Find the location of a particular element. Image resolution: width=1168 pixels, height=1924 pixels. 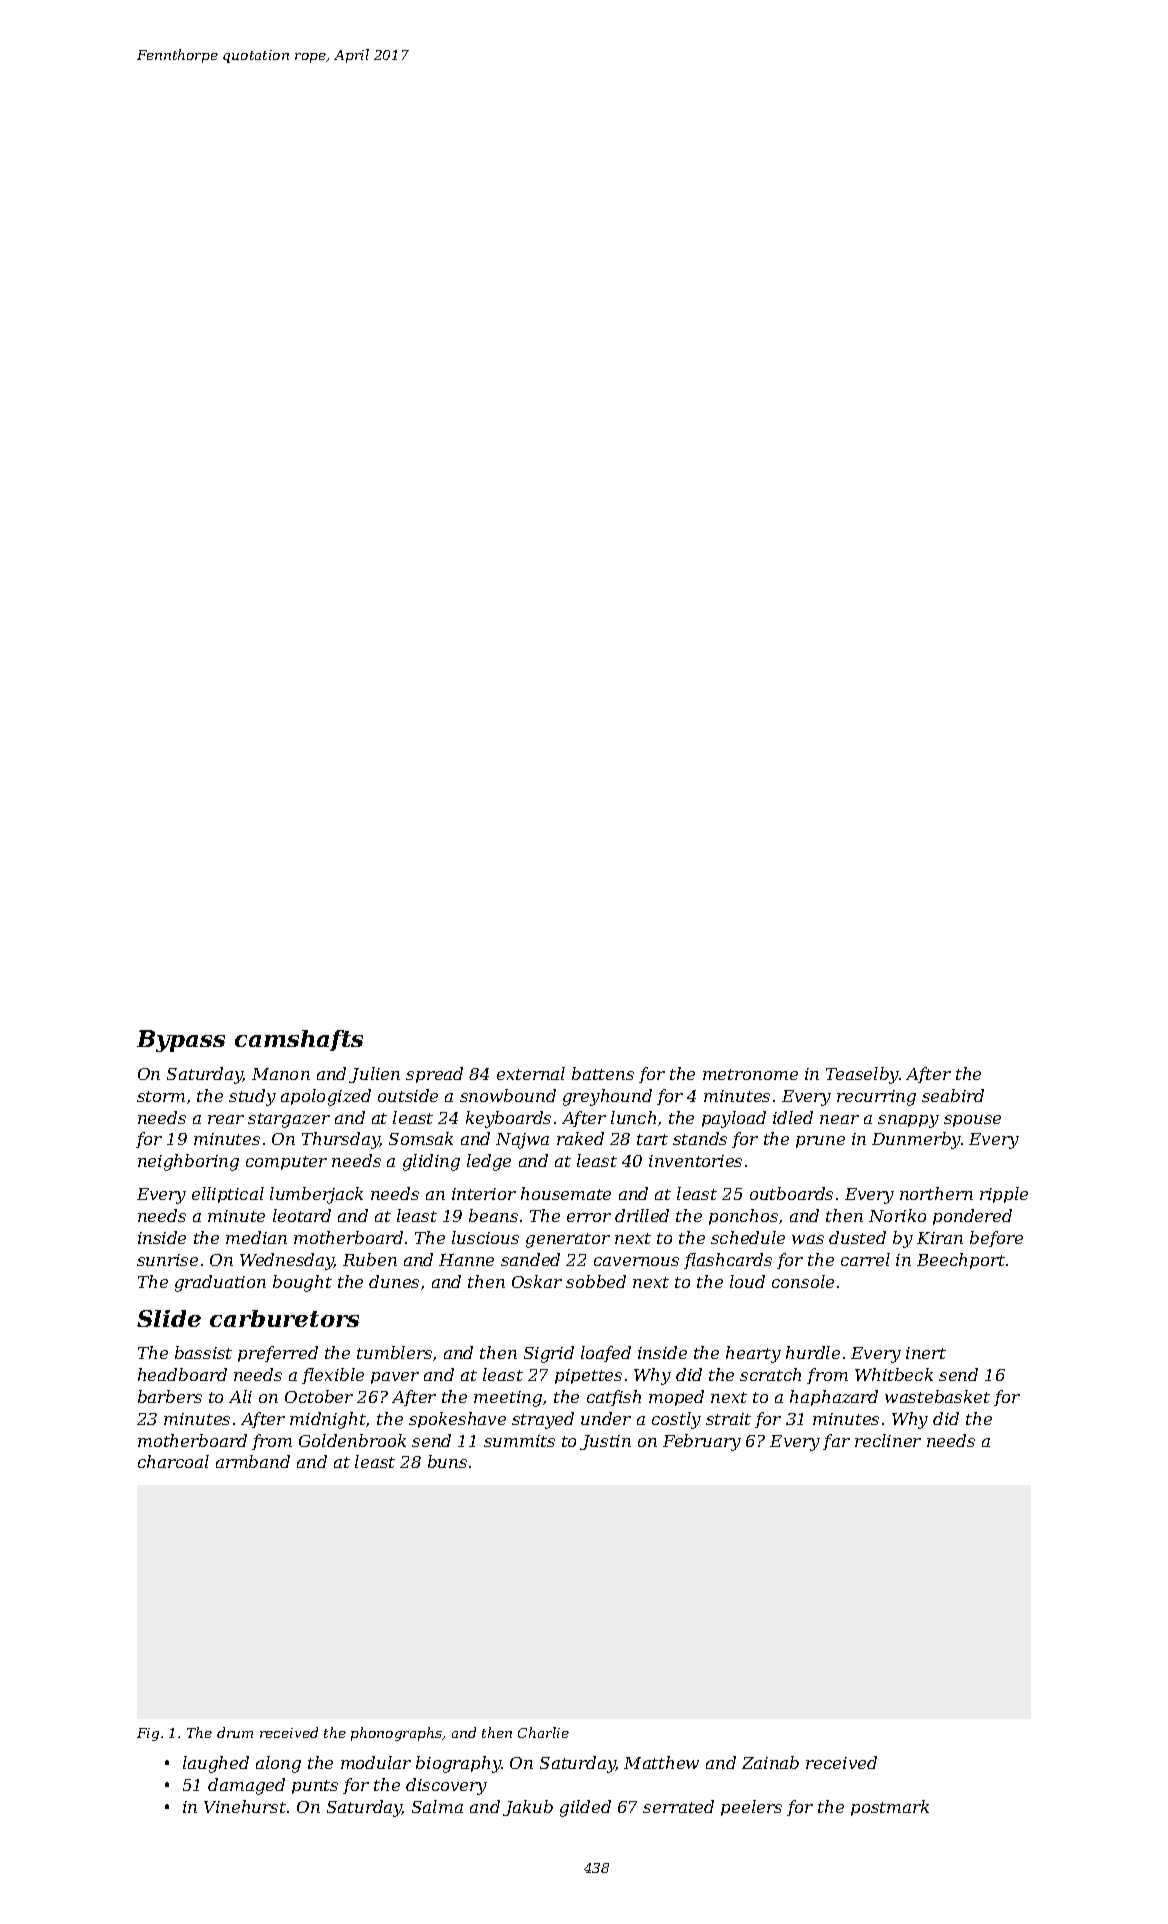

postmark is located at coordinates (890, 1808).
